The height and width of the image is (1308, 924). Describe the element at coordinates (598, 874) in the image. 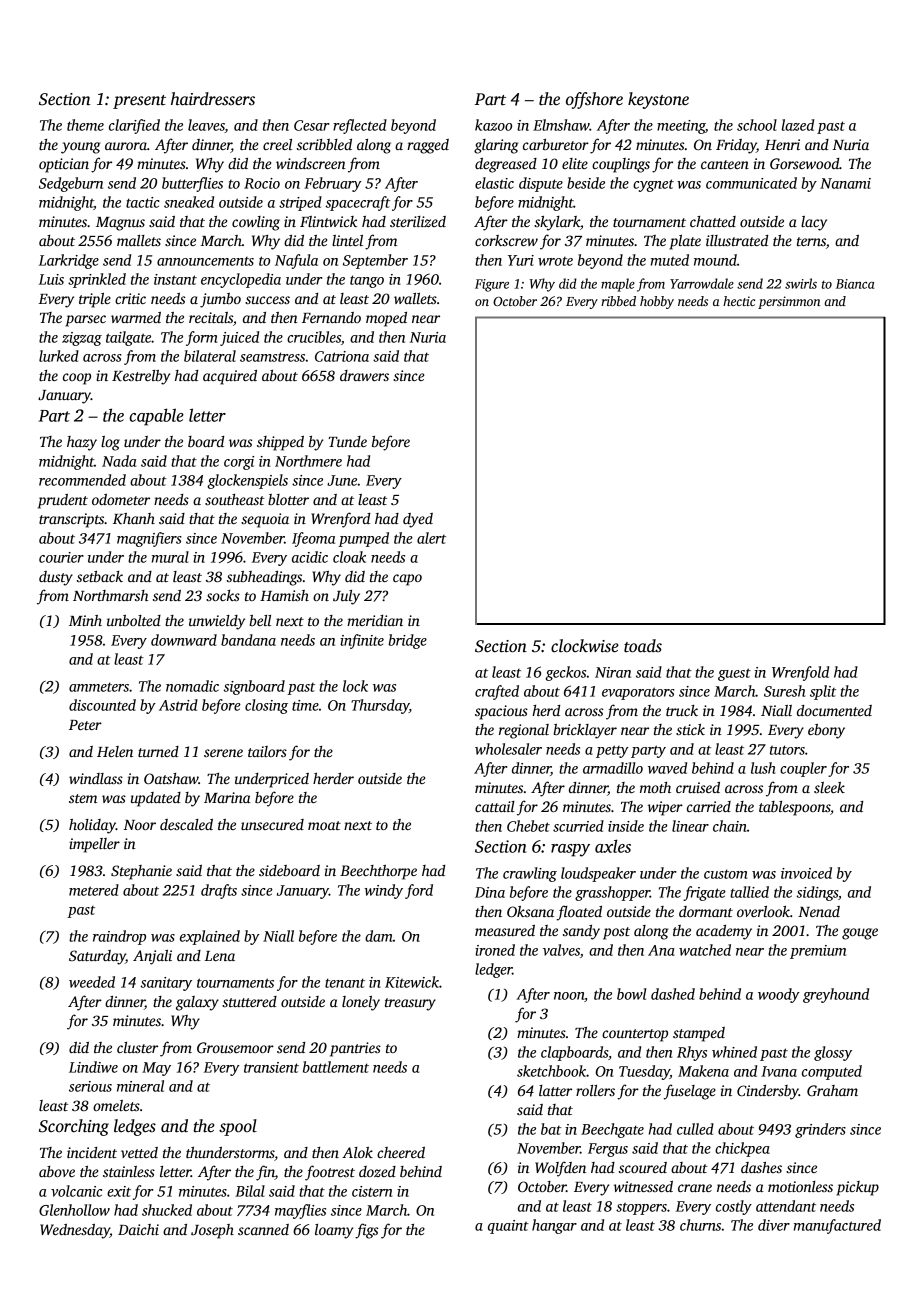

I see `loudspeaker` at that location.
